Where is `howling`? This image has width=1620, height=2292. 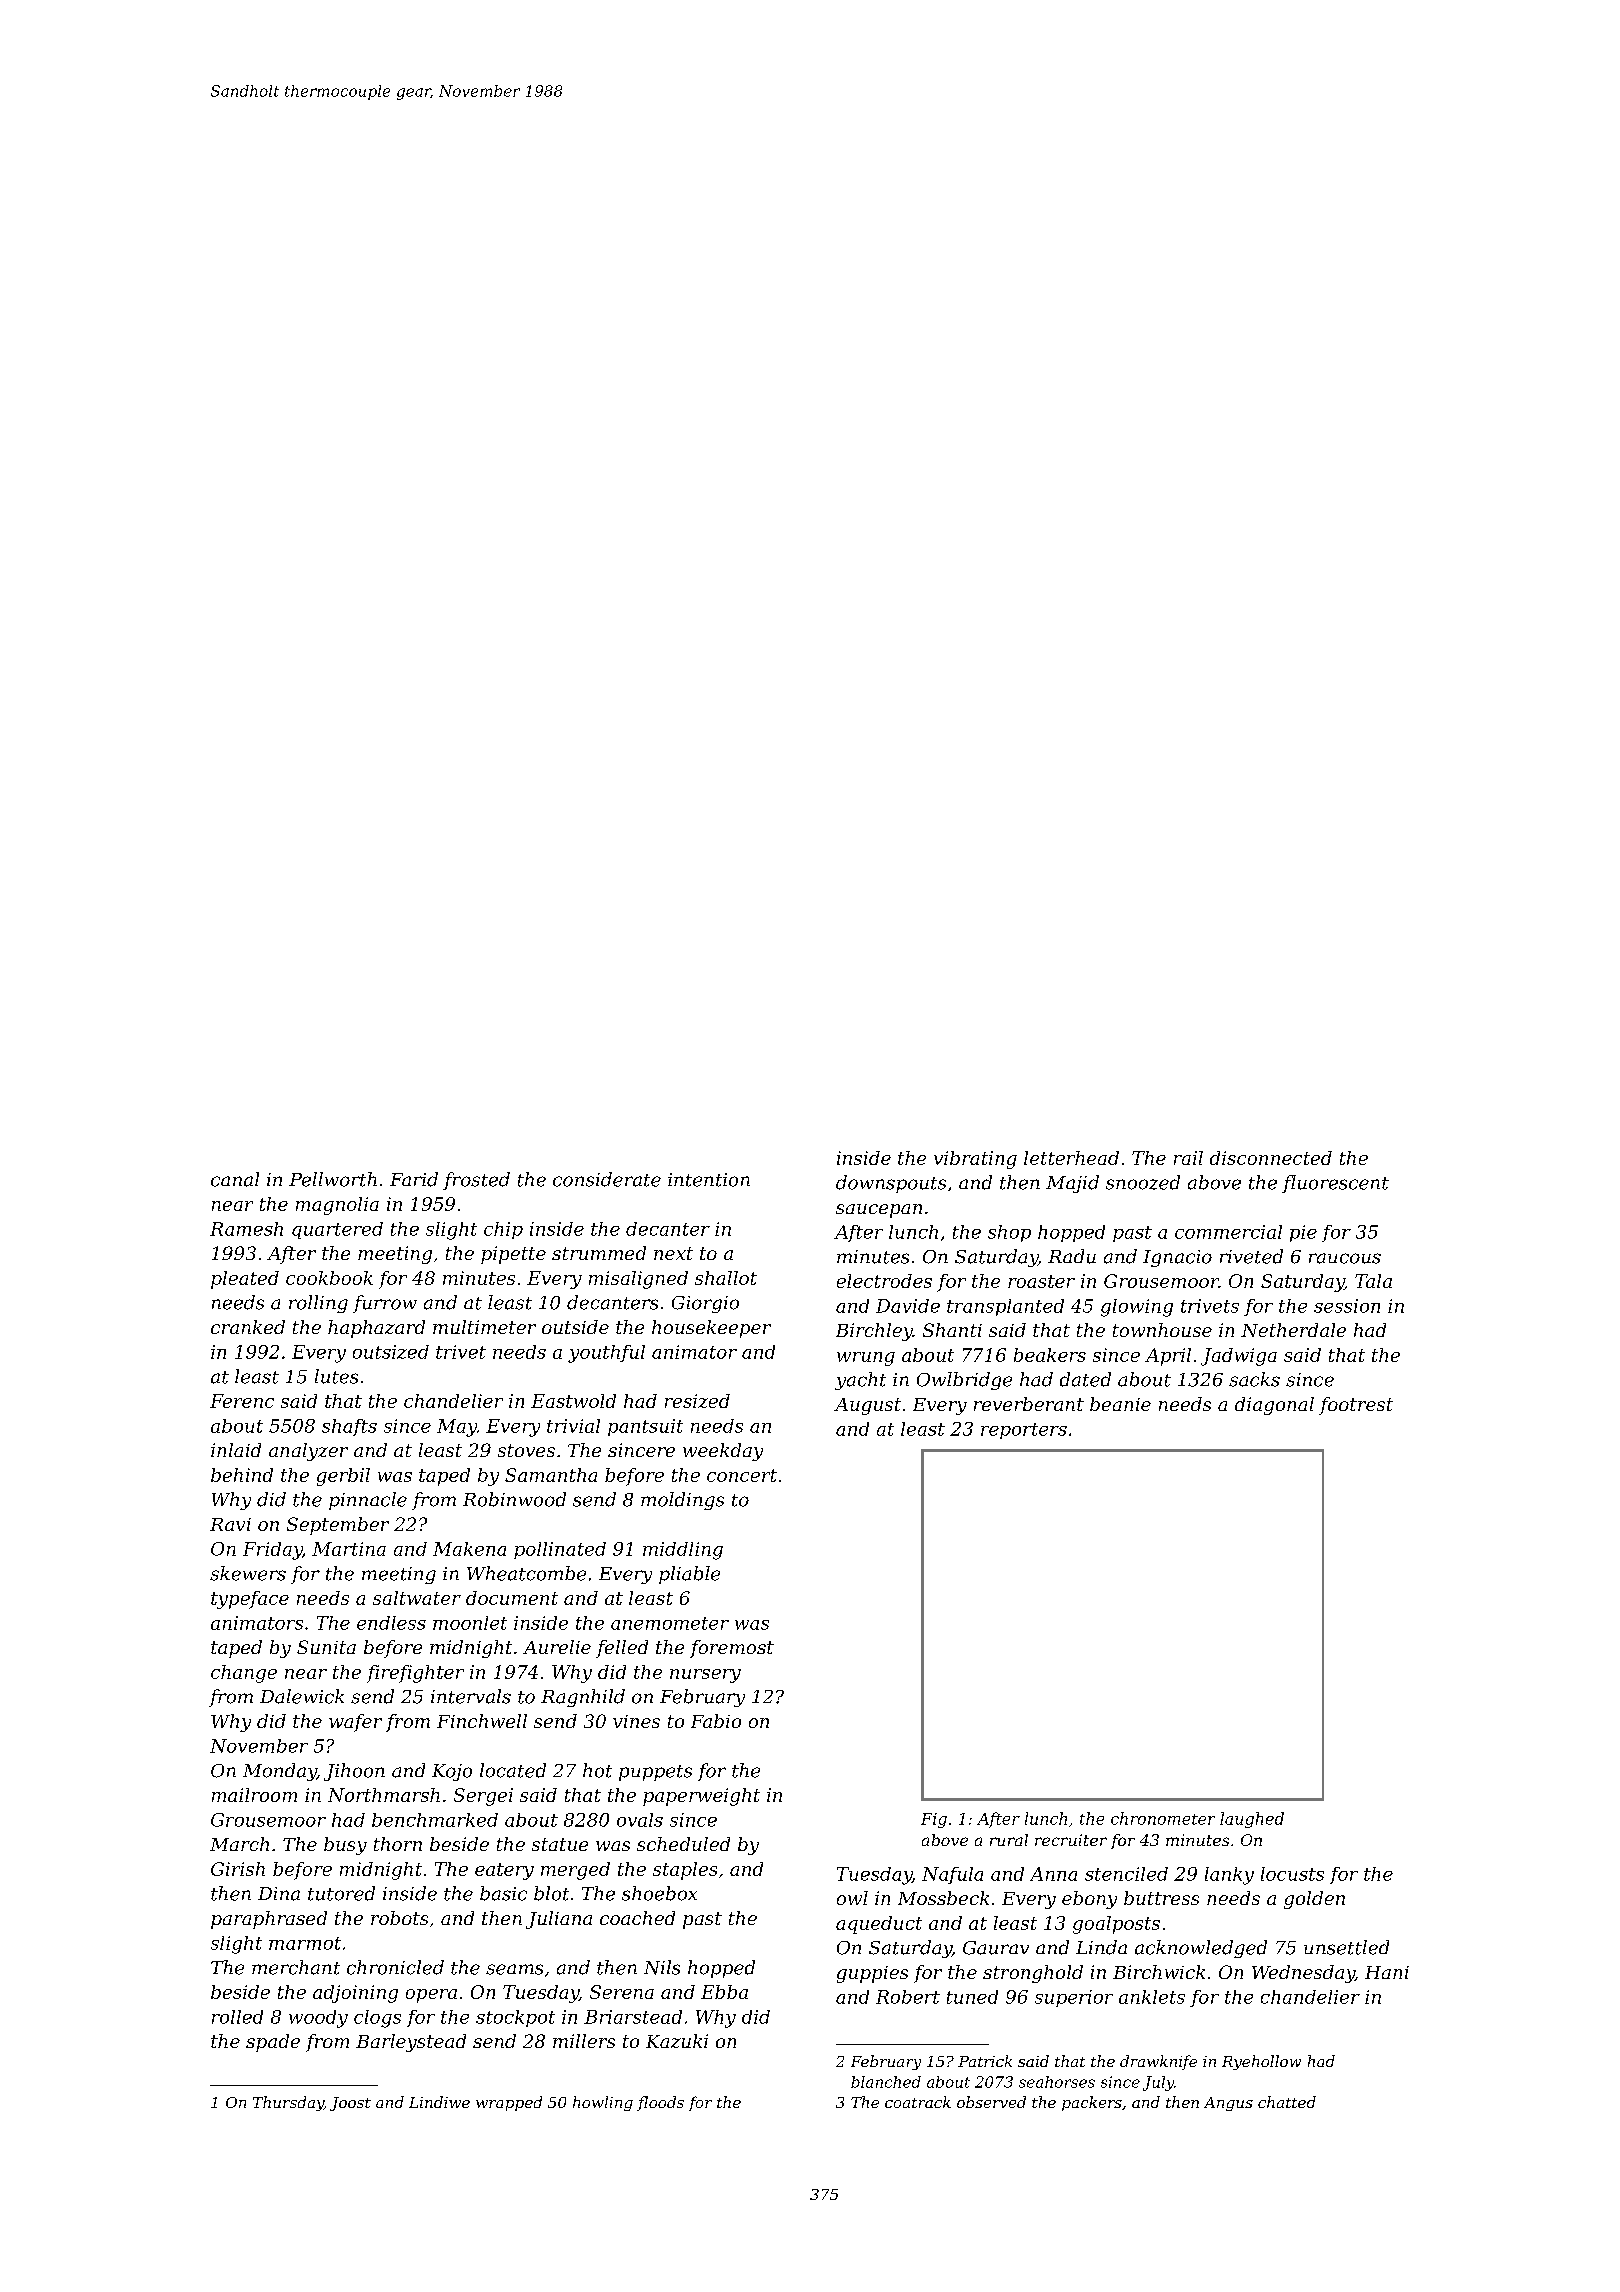 howling is located at coordinates (603, 2103).
